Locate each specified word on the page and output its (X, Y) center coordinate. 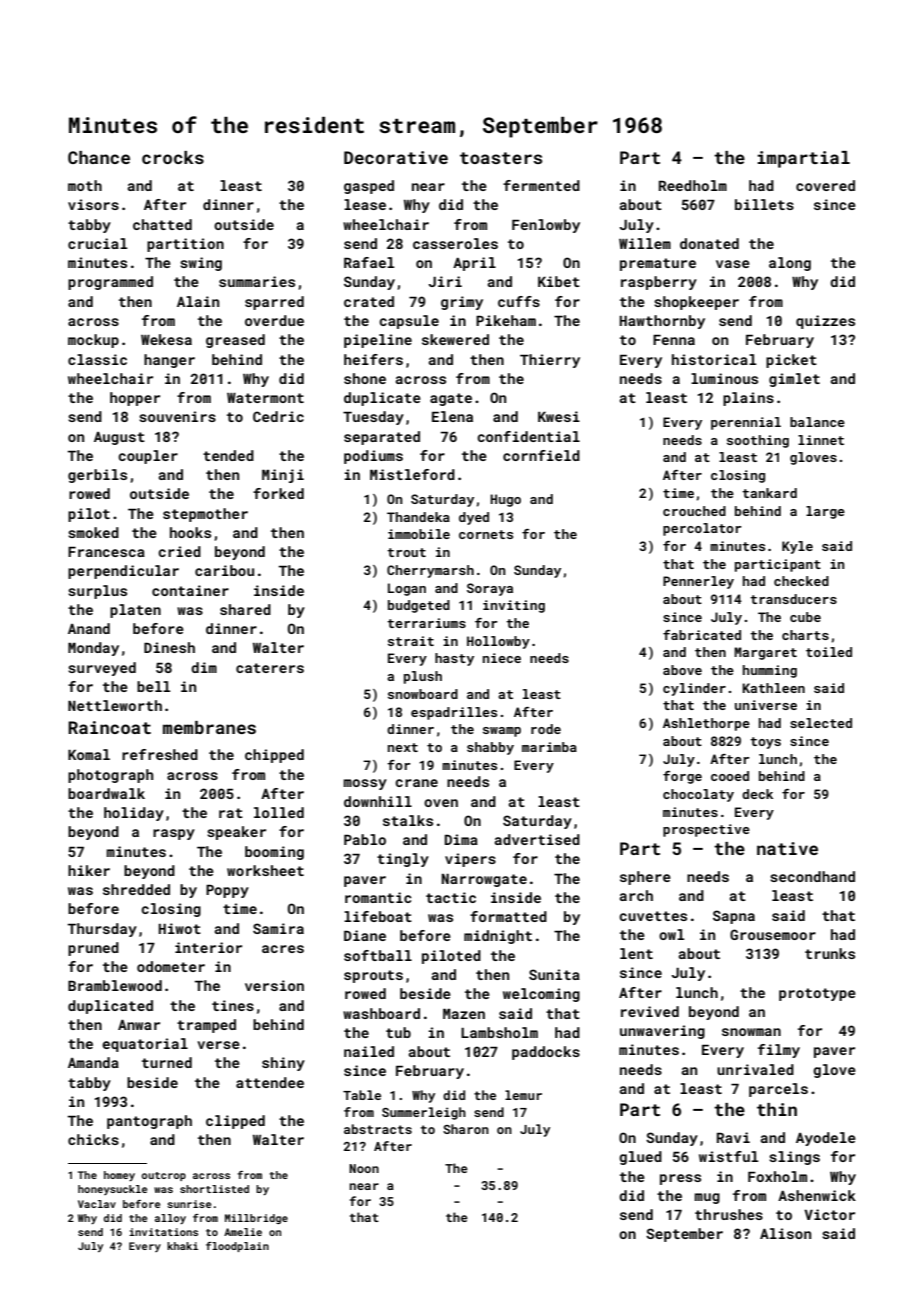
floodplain (237, 1247)
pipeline (378, 341)
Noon (364, 1168)
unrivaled (755, 1069)
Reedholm (693, 185)
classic (97, 359)
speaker (236, 833)
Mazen (464, 1014)
